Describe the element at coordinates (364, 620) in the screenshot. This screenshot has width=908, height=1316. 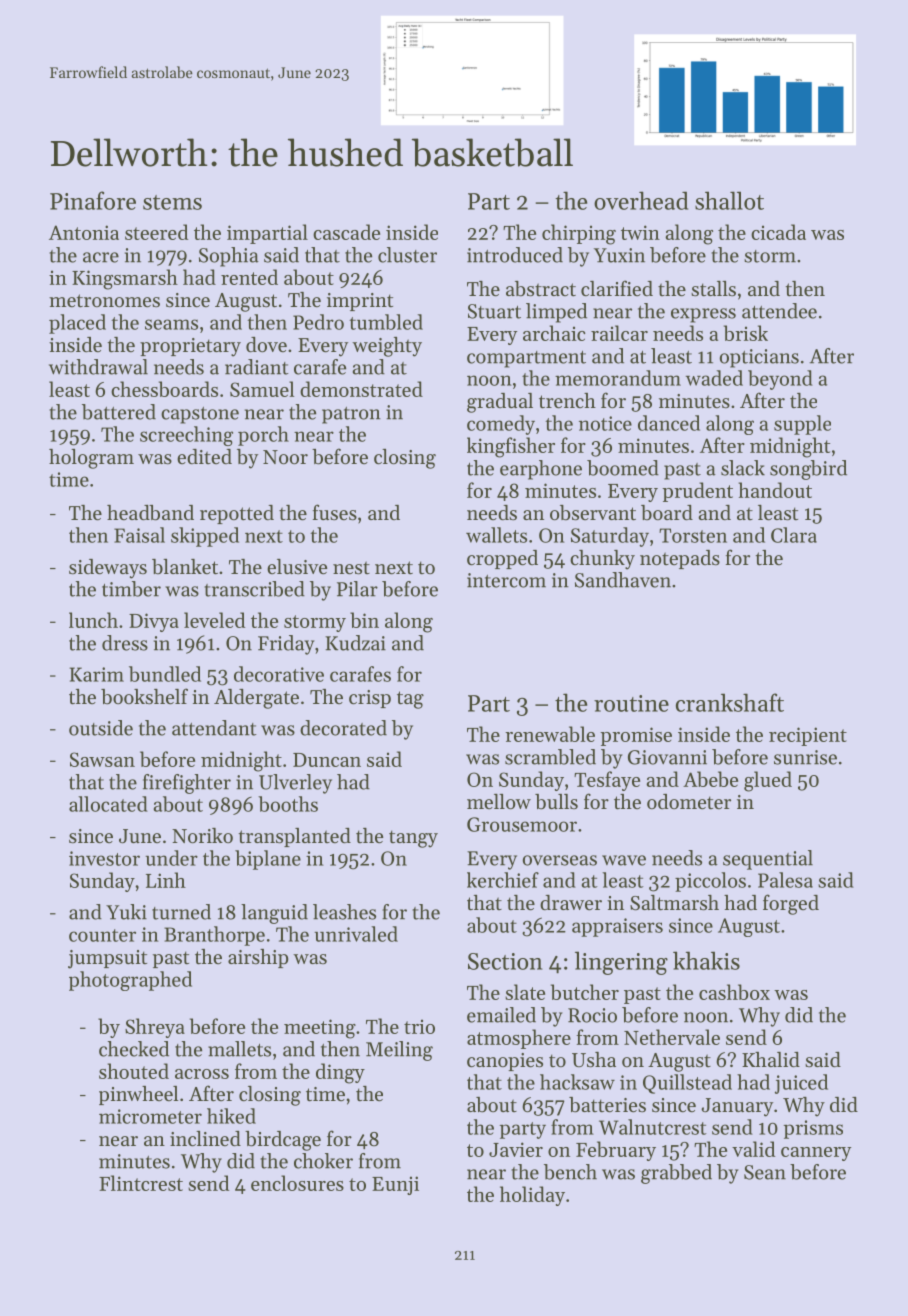
I see `bin` at that location.
